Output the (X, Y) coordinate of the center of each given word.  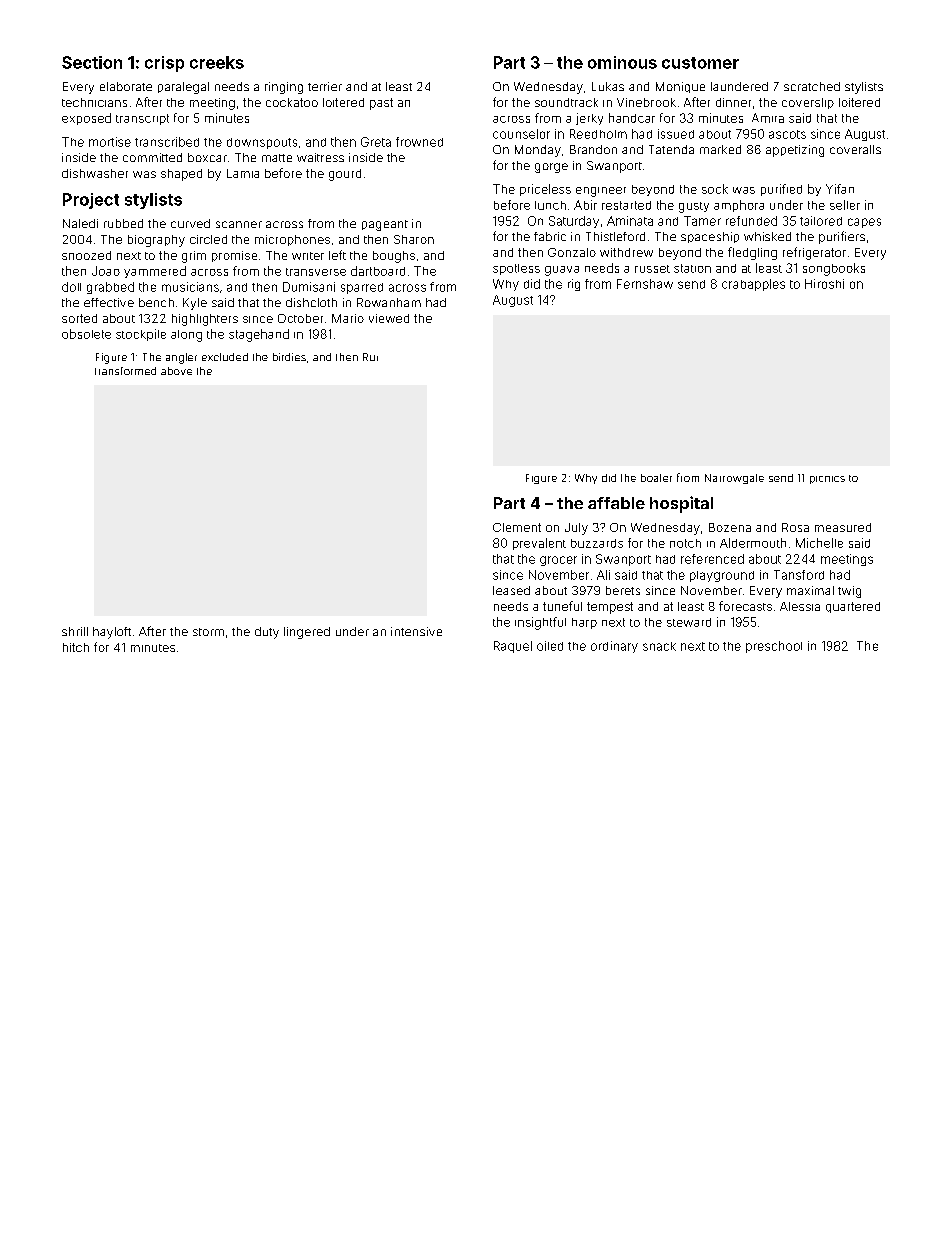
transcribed (167, 142)
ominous (622, 62)
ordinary (614, 647)
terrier (325, 86)
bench (156, 302)
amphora (739, 206)
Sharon (414, 239)
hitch (76, 647)
